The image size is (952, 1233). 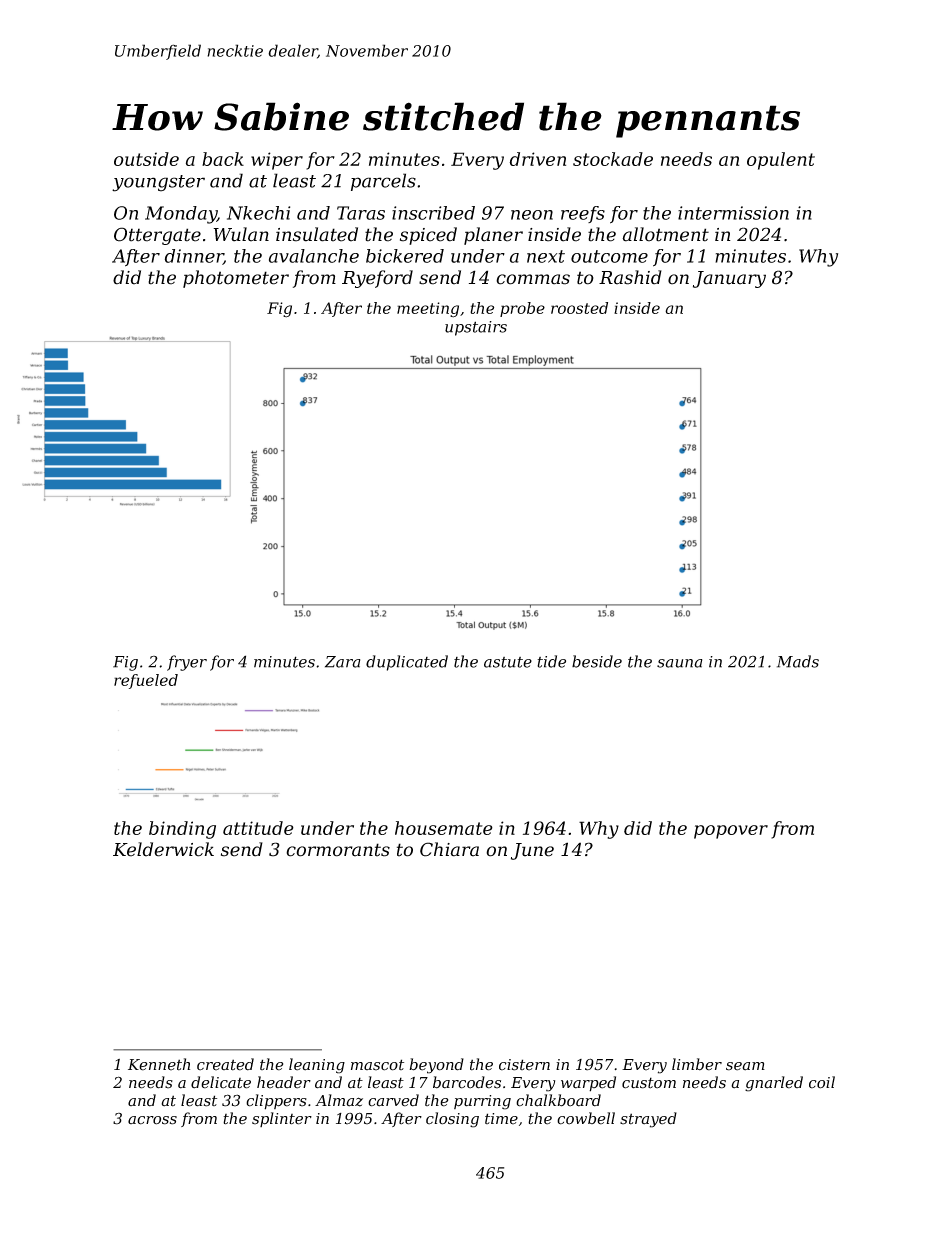 What do you see at coordinates (508, 662) in the page?
I see `astute` at bounding box center [508, 662].
